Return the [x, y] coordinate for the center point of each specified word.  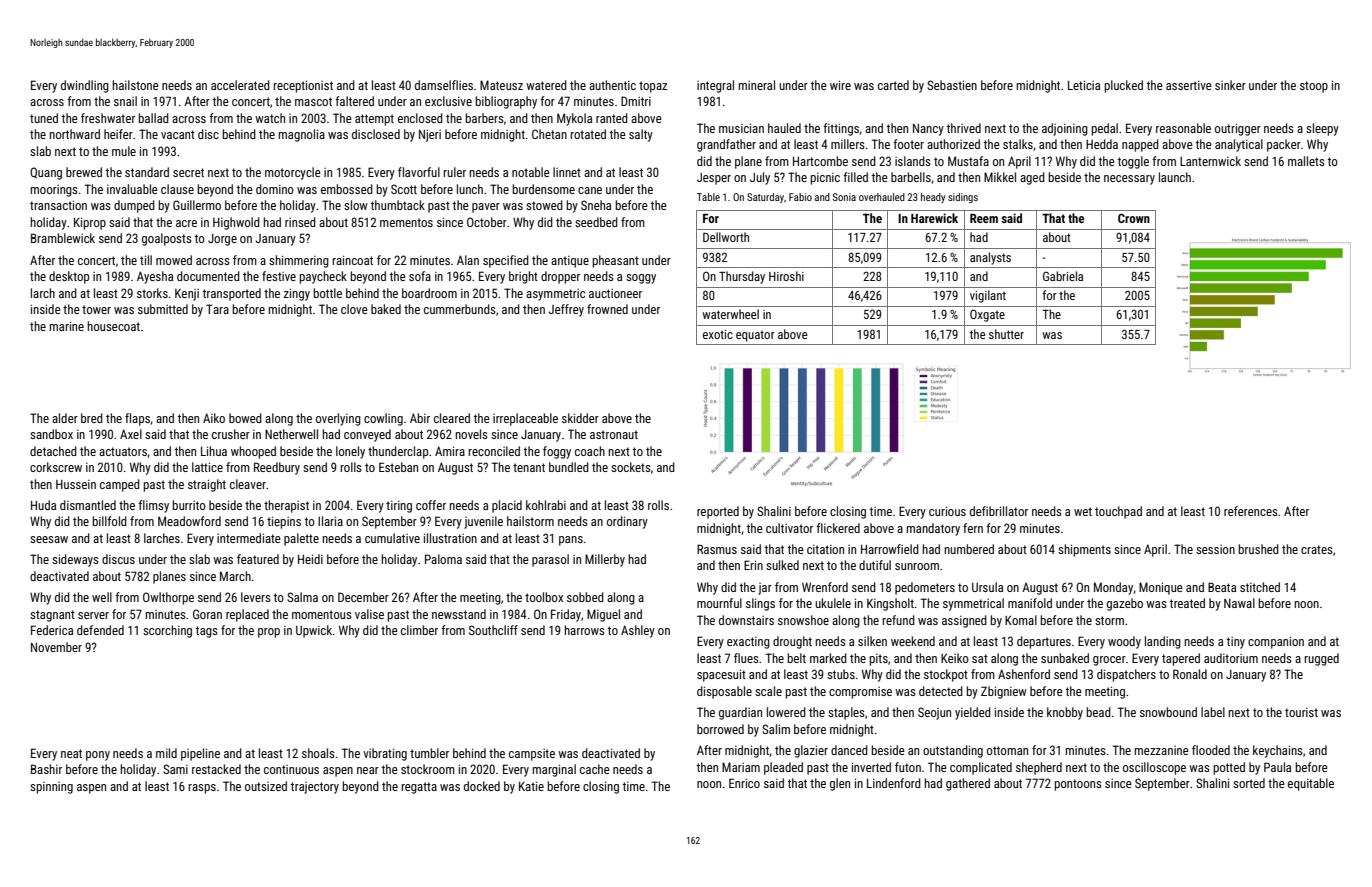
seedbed [596, 222]
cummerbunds [460, 309]
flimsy [153, 506]
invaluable [132, 189]
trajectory [315, 788]
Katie [531, 786]
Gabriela [1063, 276]
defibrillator [999, 511]
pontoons [1078, 785]
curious [947, 511]
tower [96, 309]
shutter [1006, 334]
